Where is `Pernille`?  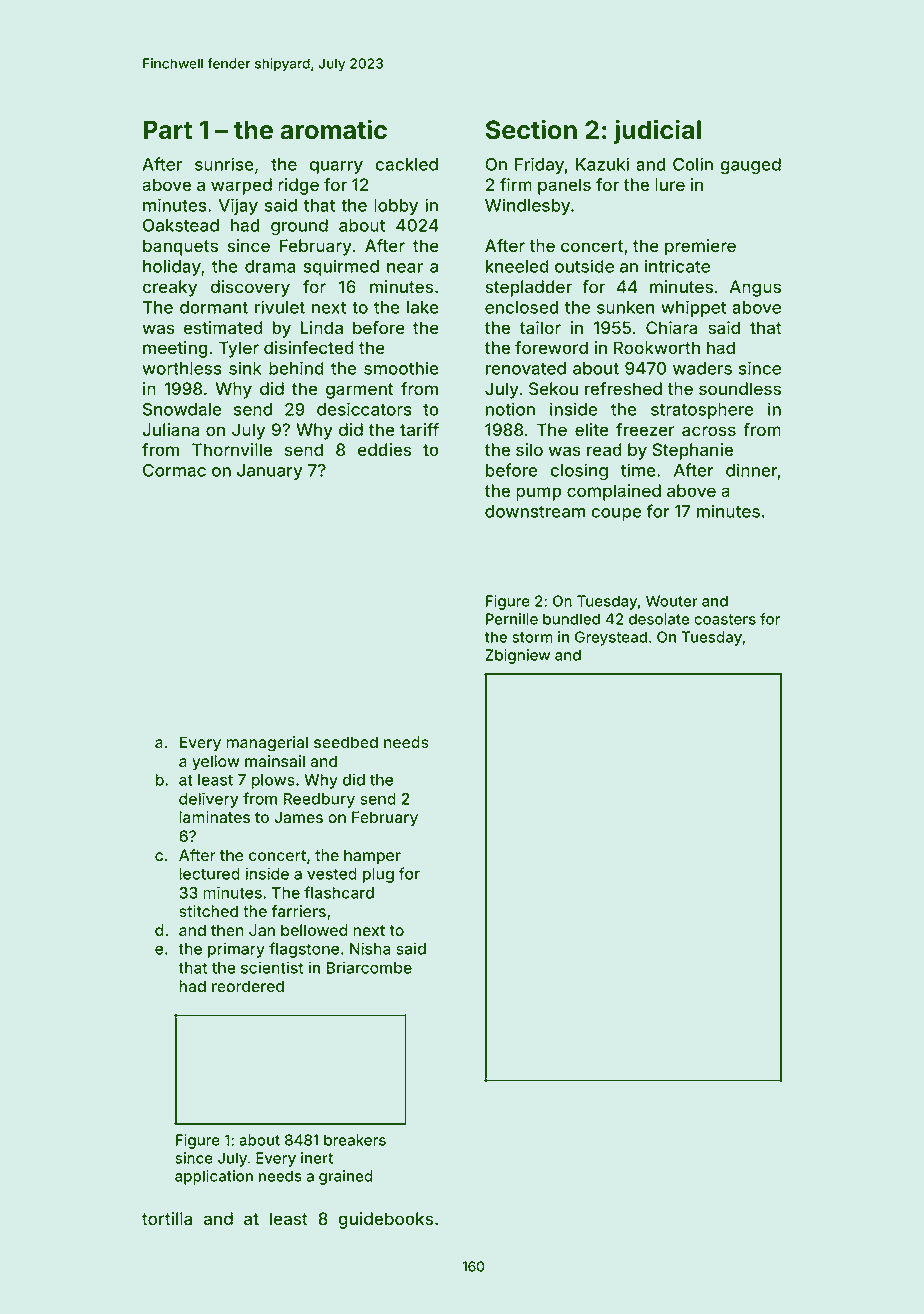
Pernille is located at coordinates (512, 619).
